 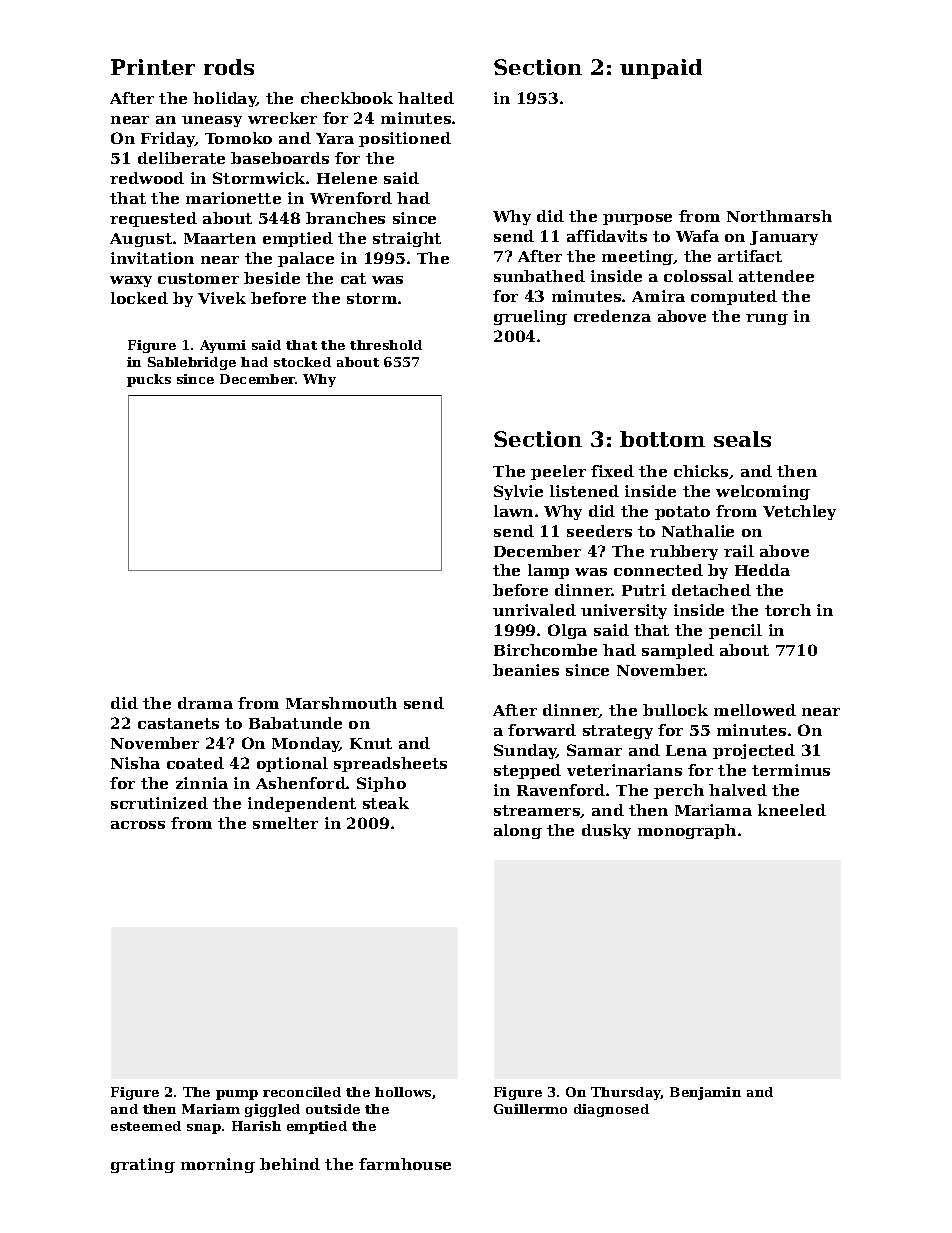 I want to click on affidavits, so click(x=607, y=236).
